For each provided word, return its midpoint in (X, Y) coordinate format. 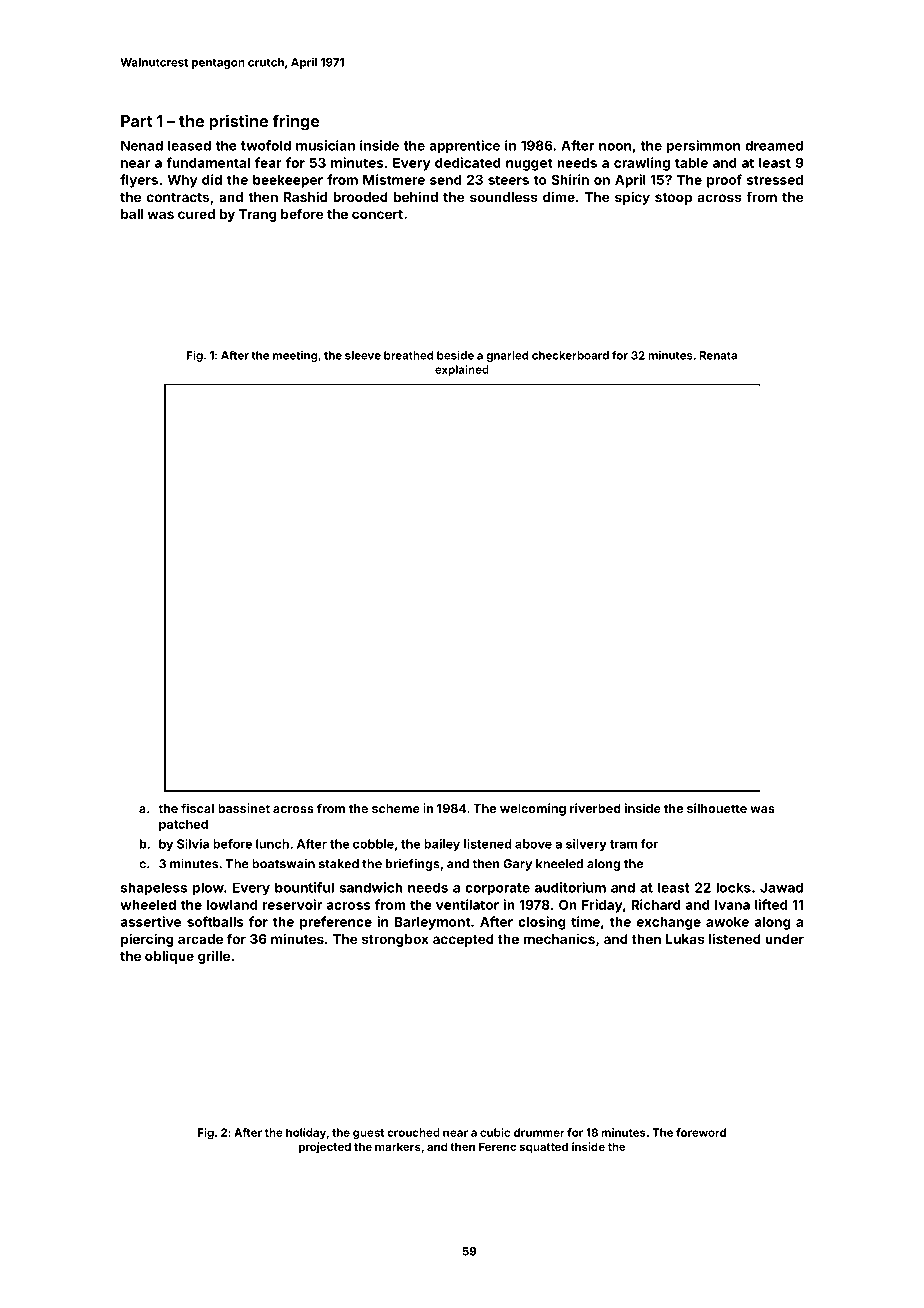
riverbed (595, 808)
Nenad (142, 145)
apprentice (464, 147)
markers (398, 1146)
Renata (718, 355)
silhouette (717, 808)
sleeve (363, 355)
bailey (442, 845)
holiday (306, 1133)
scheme (396, 808)
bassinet (244, 808)
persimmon (703, 147)
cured (196, 214)
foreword (701, 1132)
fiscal (197, 808)
